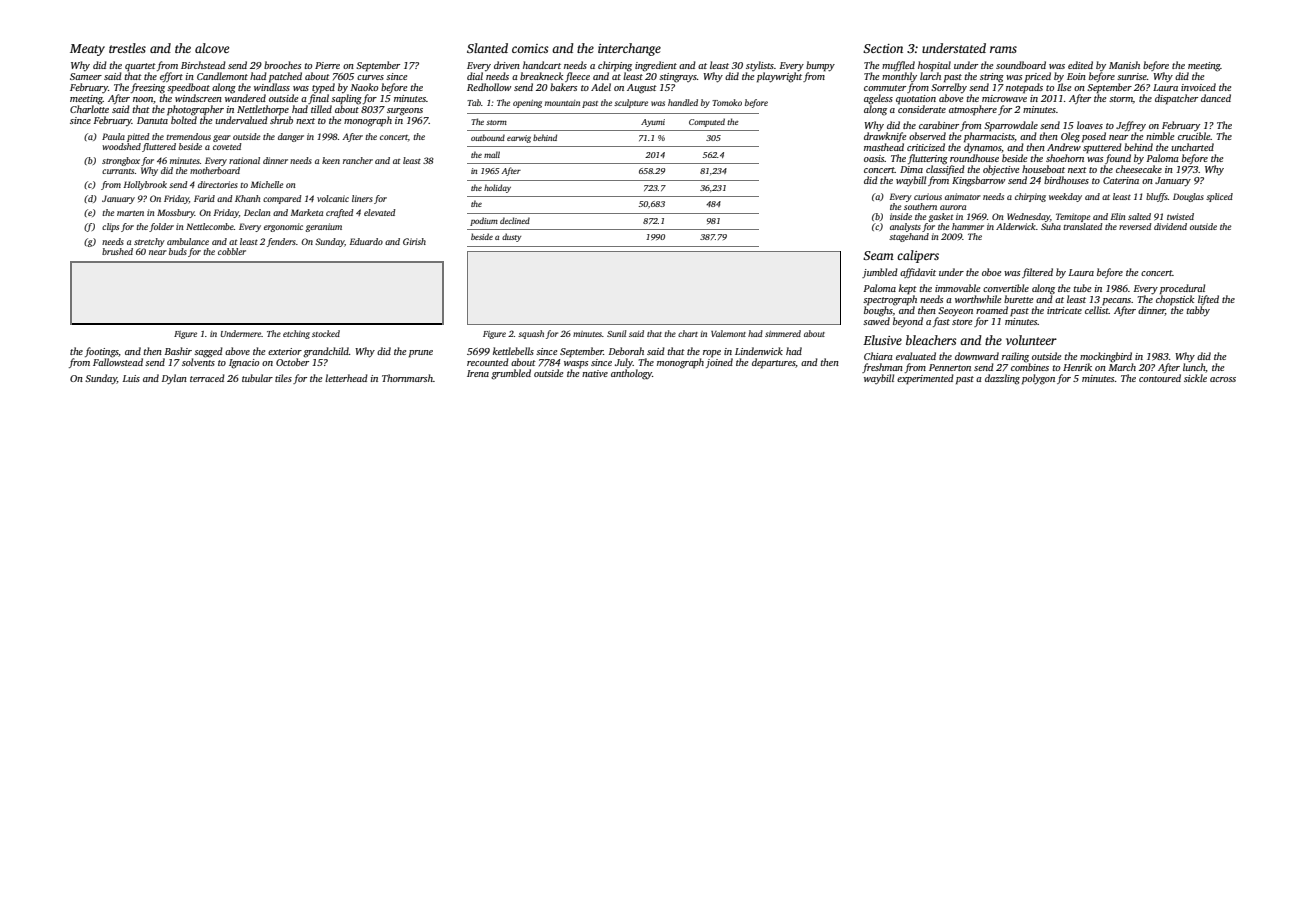  Describe the element at coordinates (1188, 197) in the screenshot. I see `Douglas` at that location.
